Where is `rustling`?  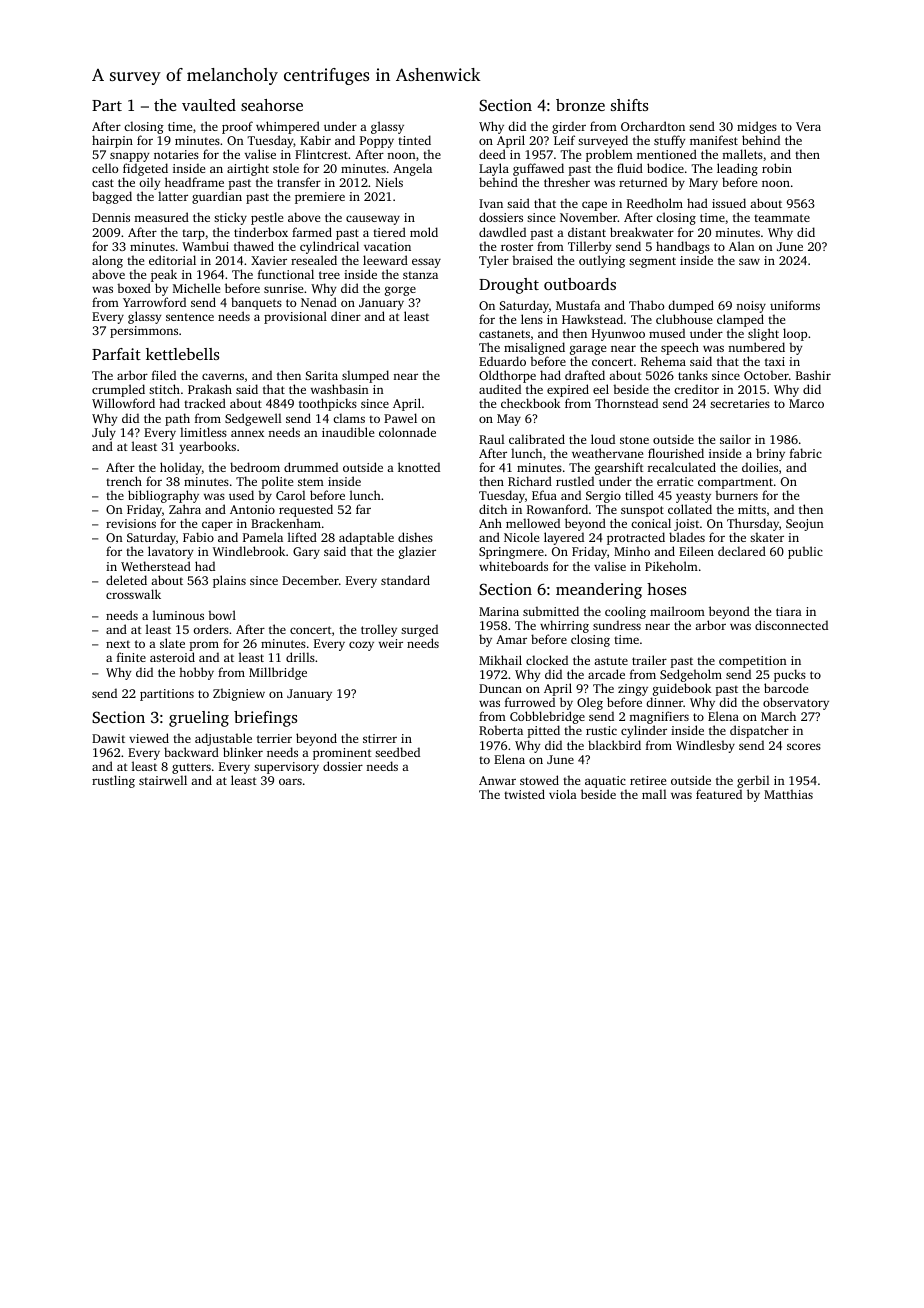
rustling is located at coordinates (113, 781).
